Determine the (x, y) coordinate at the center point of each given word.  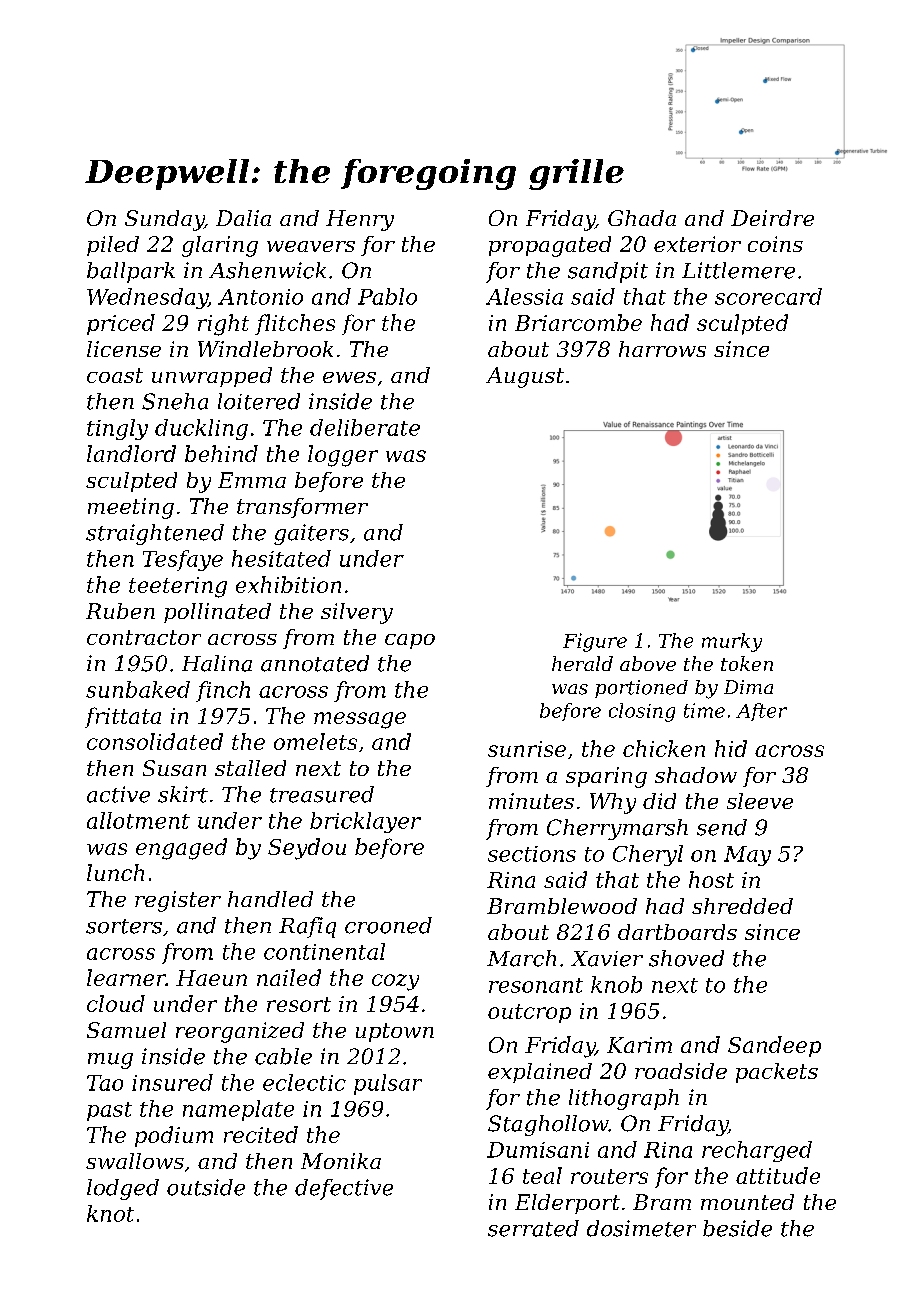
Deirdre (772, 218)
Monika (341, 1161)
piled (113, 246)
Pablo (387, 296)
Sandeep (774, 1046)
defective (344, 1189)
